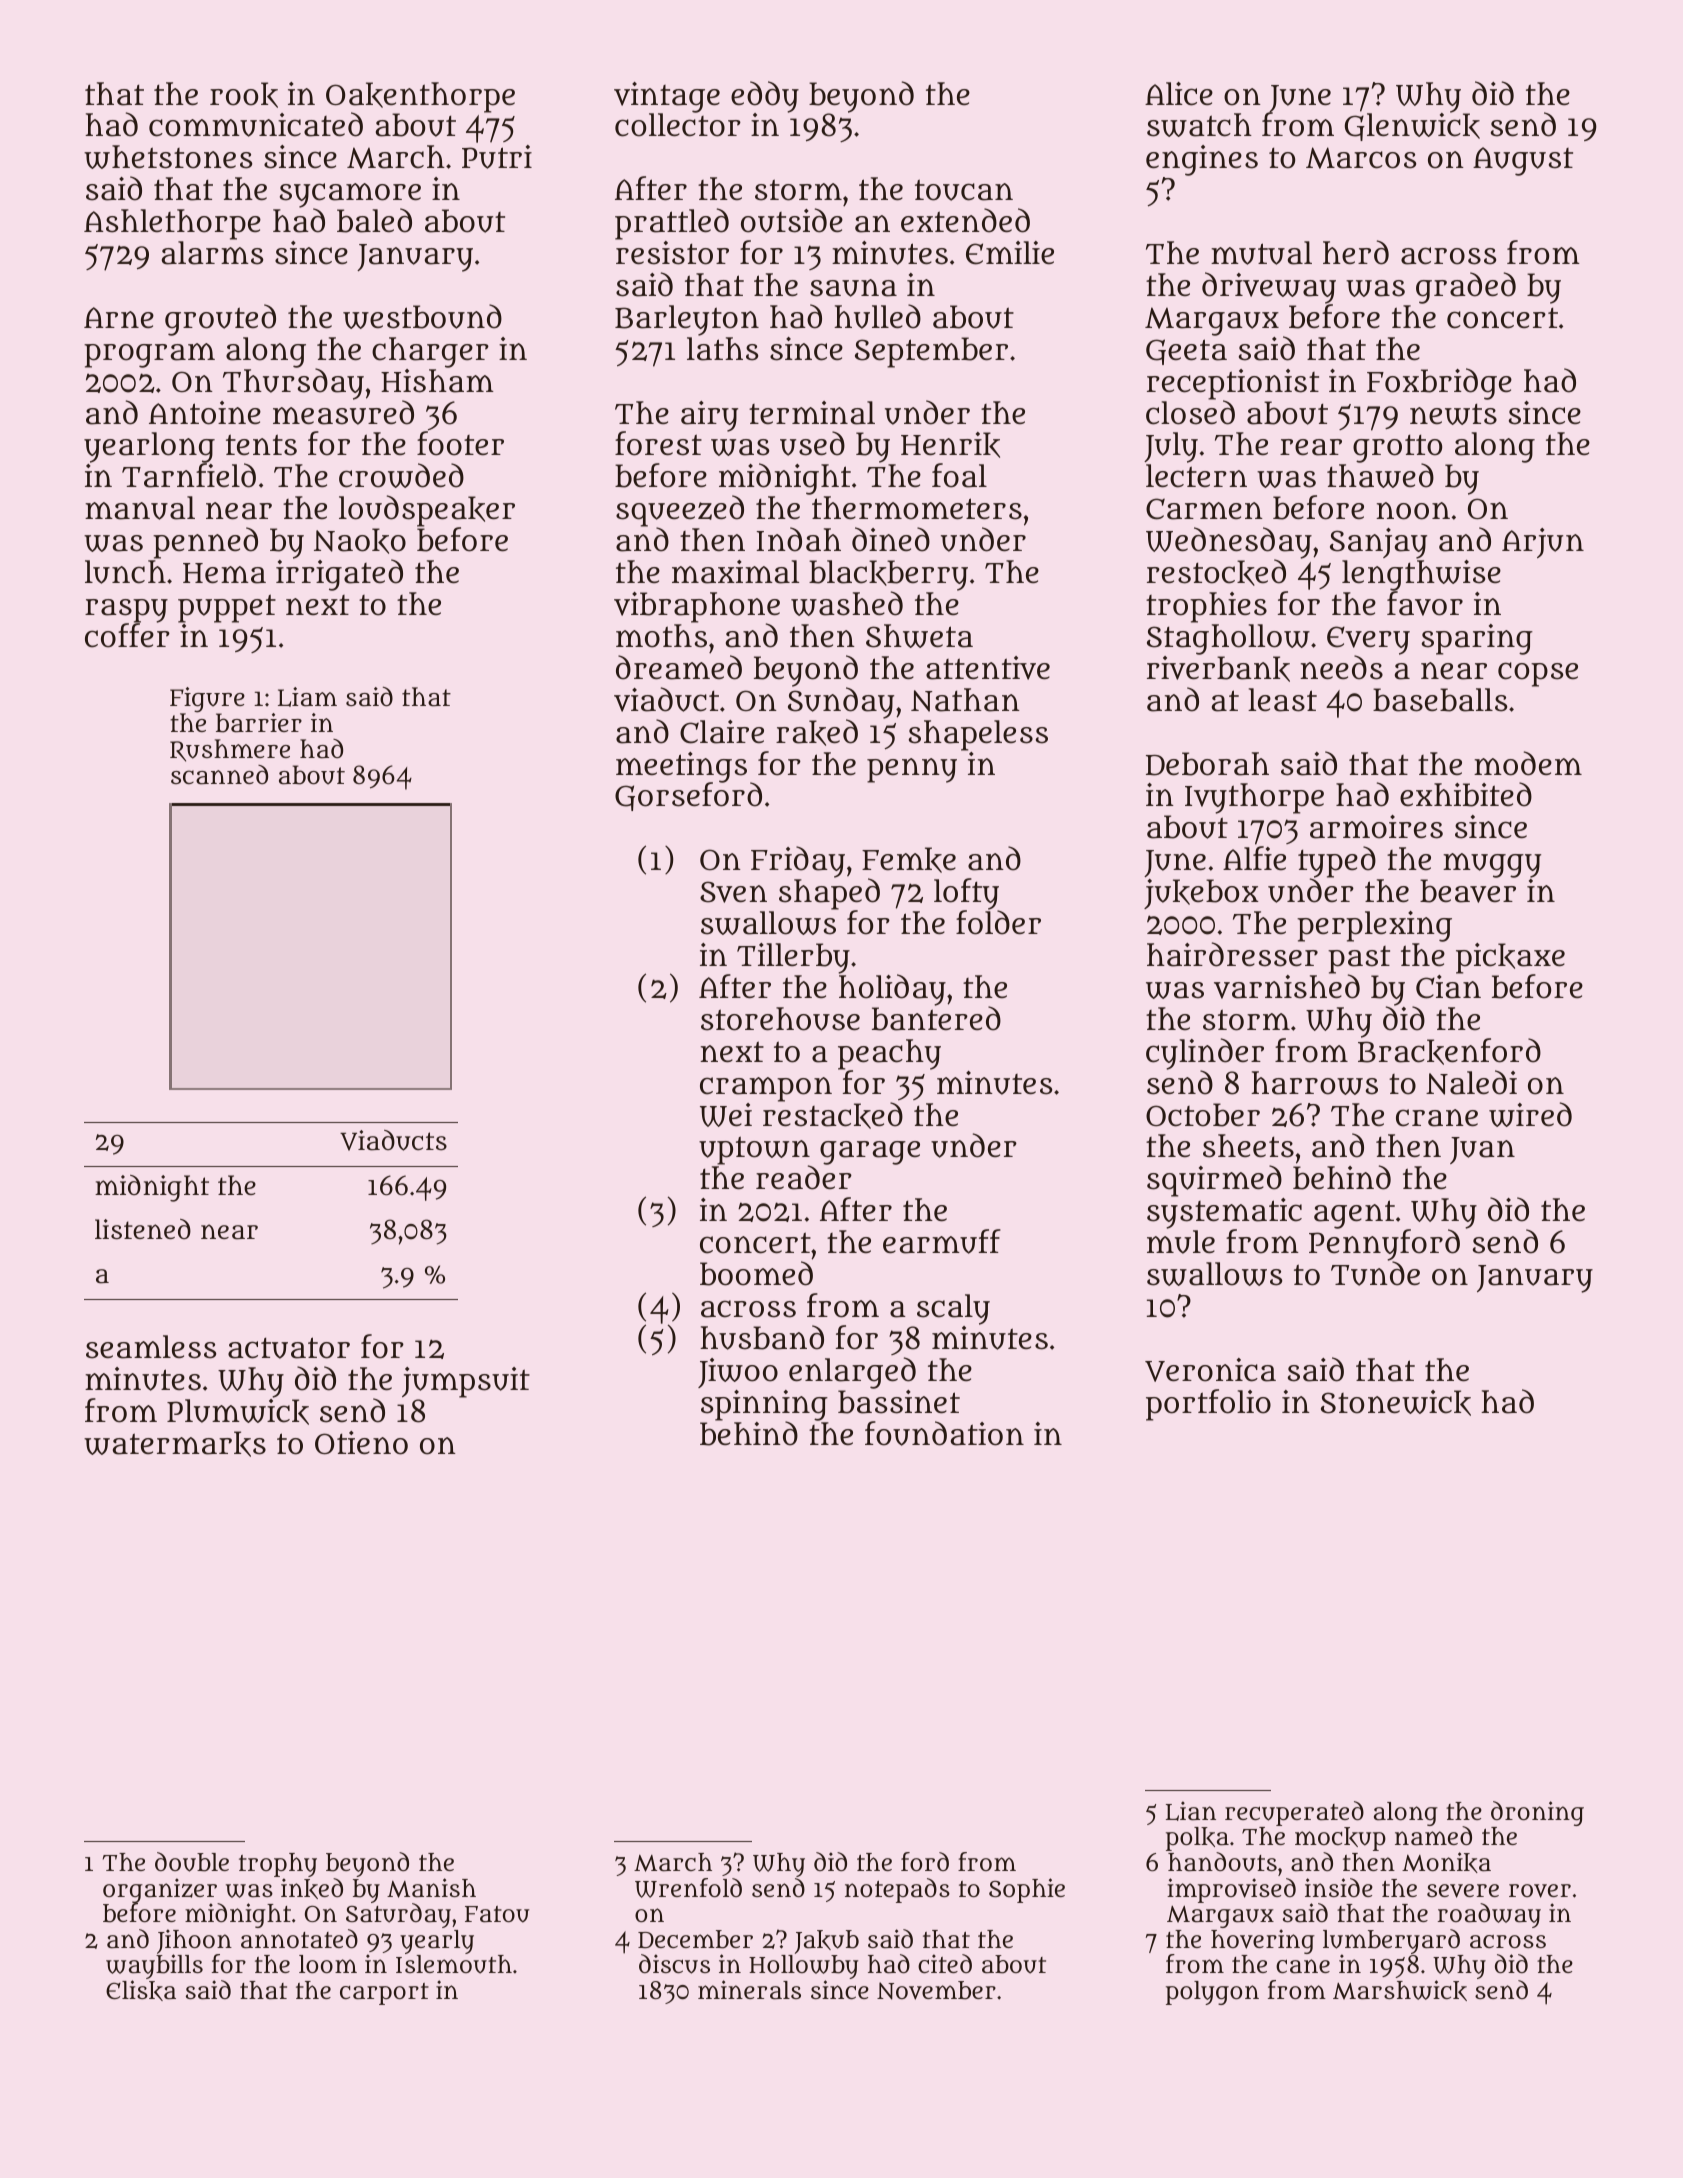 The width and height of the document is (1683, 2178). I want to click on Barleyton, so click(687, 320).
